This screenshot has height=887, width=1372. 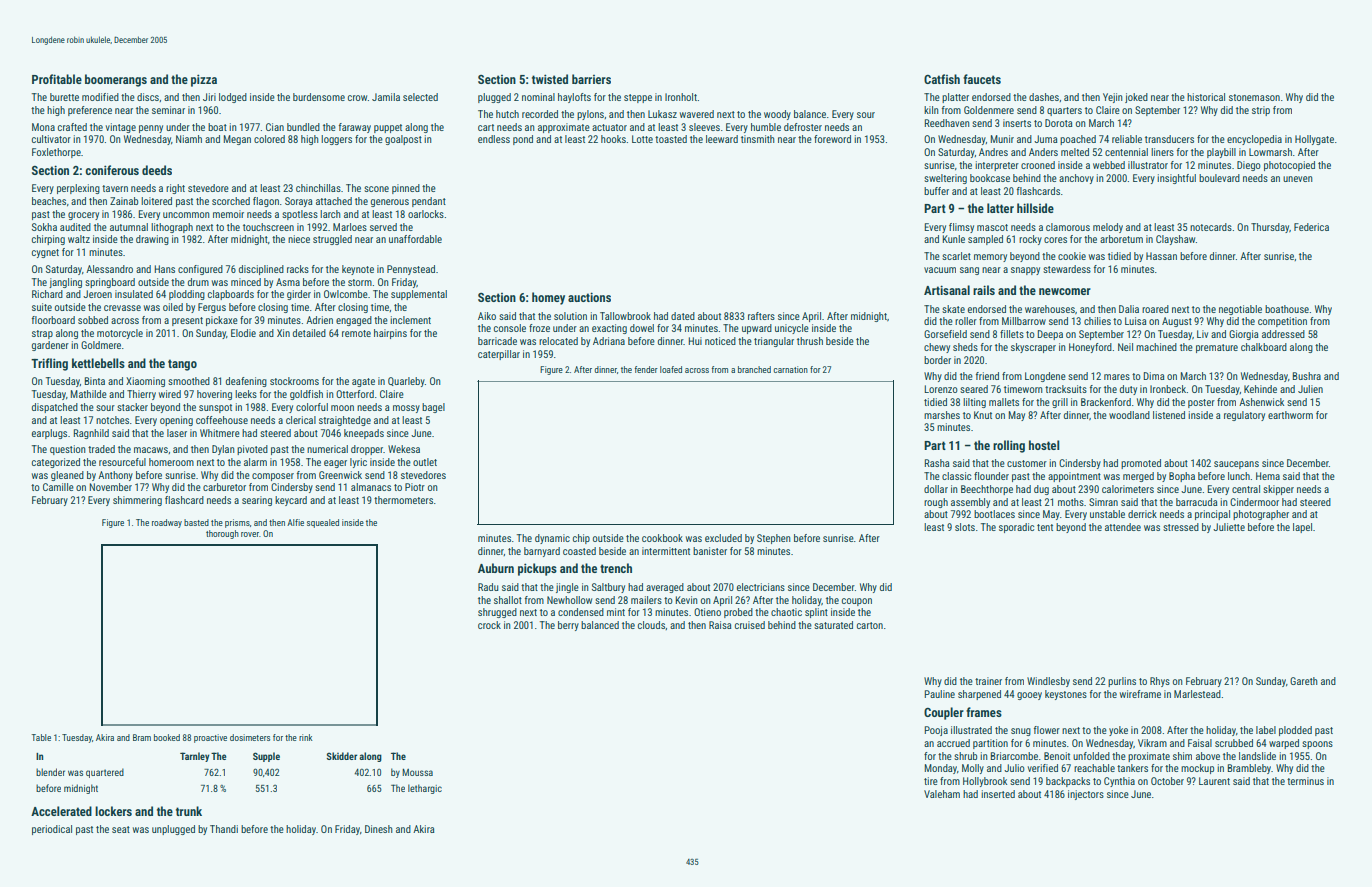 What do you see at coordinates (327, 449) in the screenshot?
I see `numerical` at bounding box center [327, 449].
